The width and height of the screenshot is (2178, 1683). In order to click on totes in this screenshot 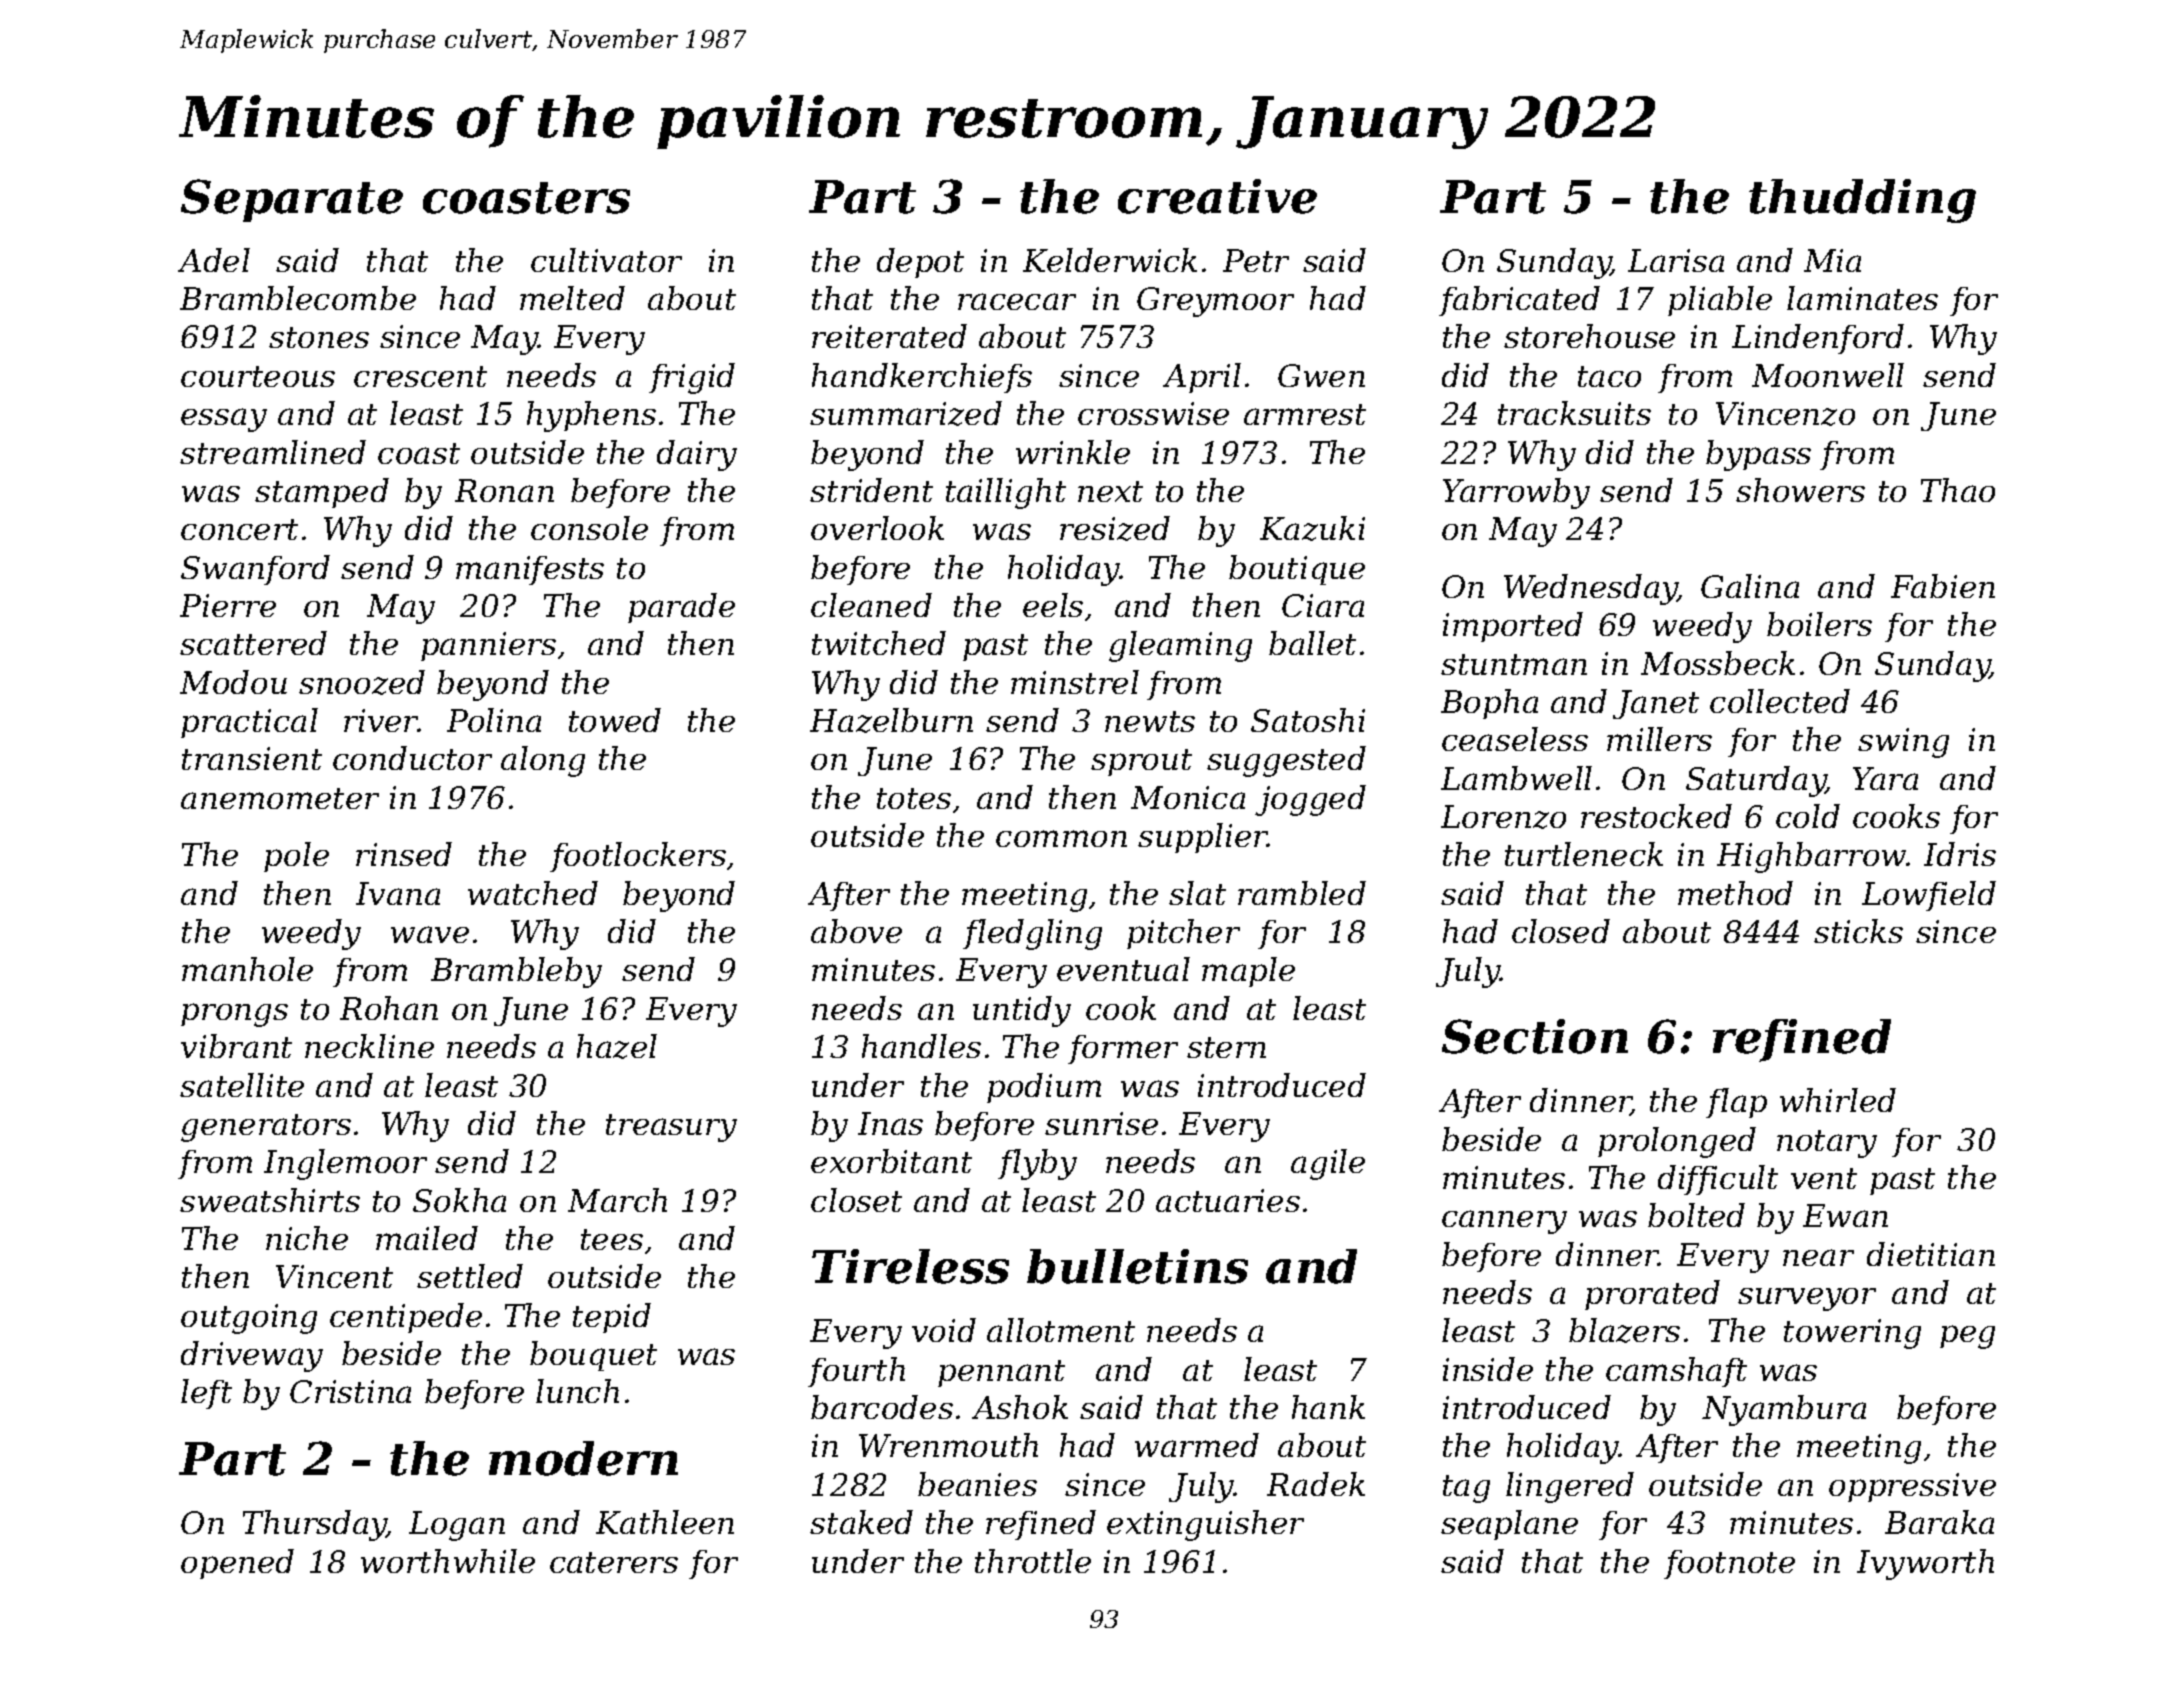, I will do `click(914, 798)`.
